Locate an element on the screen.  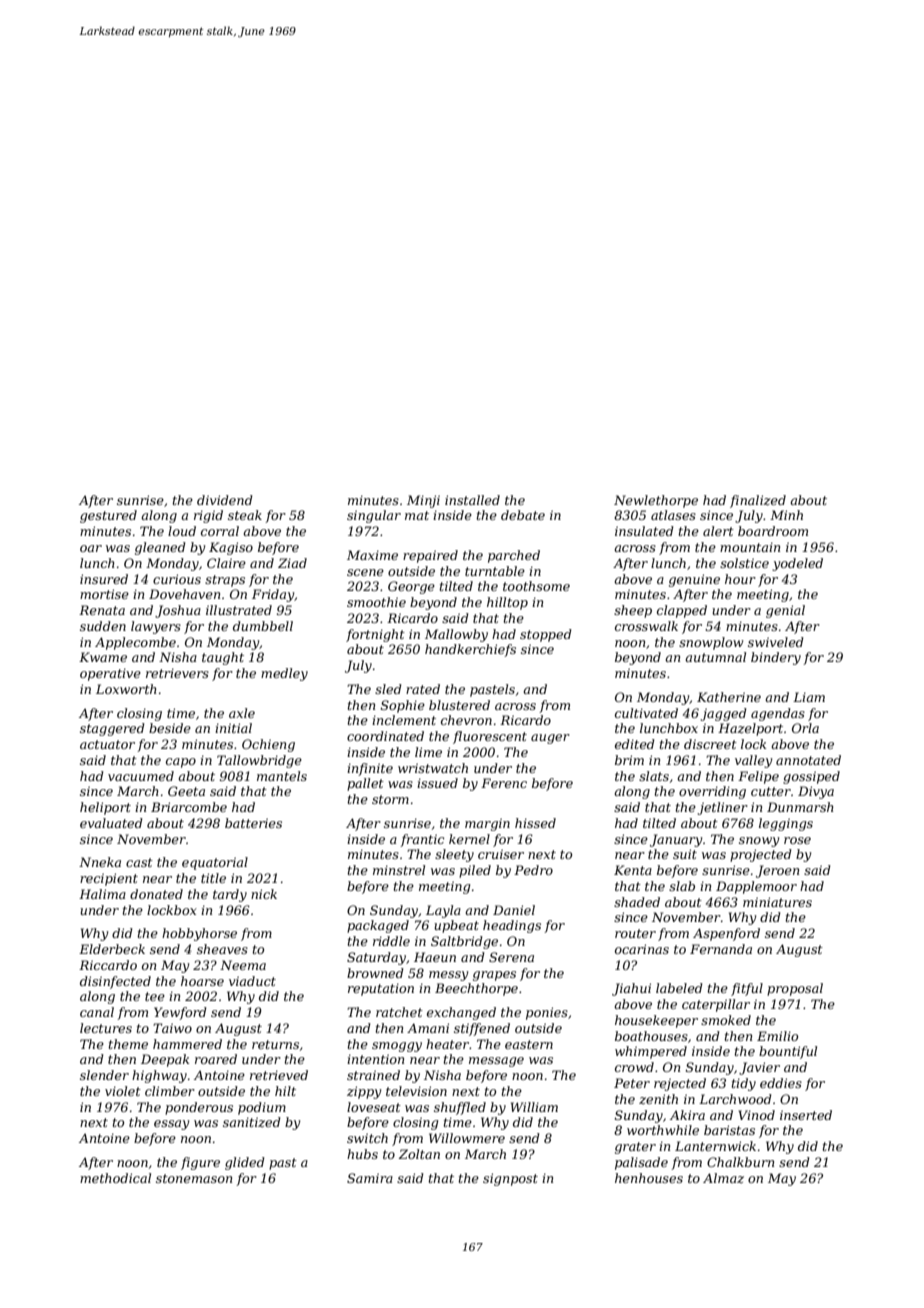
upbeat is located at coordinates (456, 926).
